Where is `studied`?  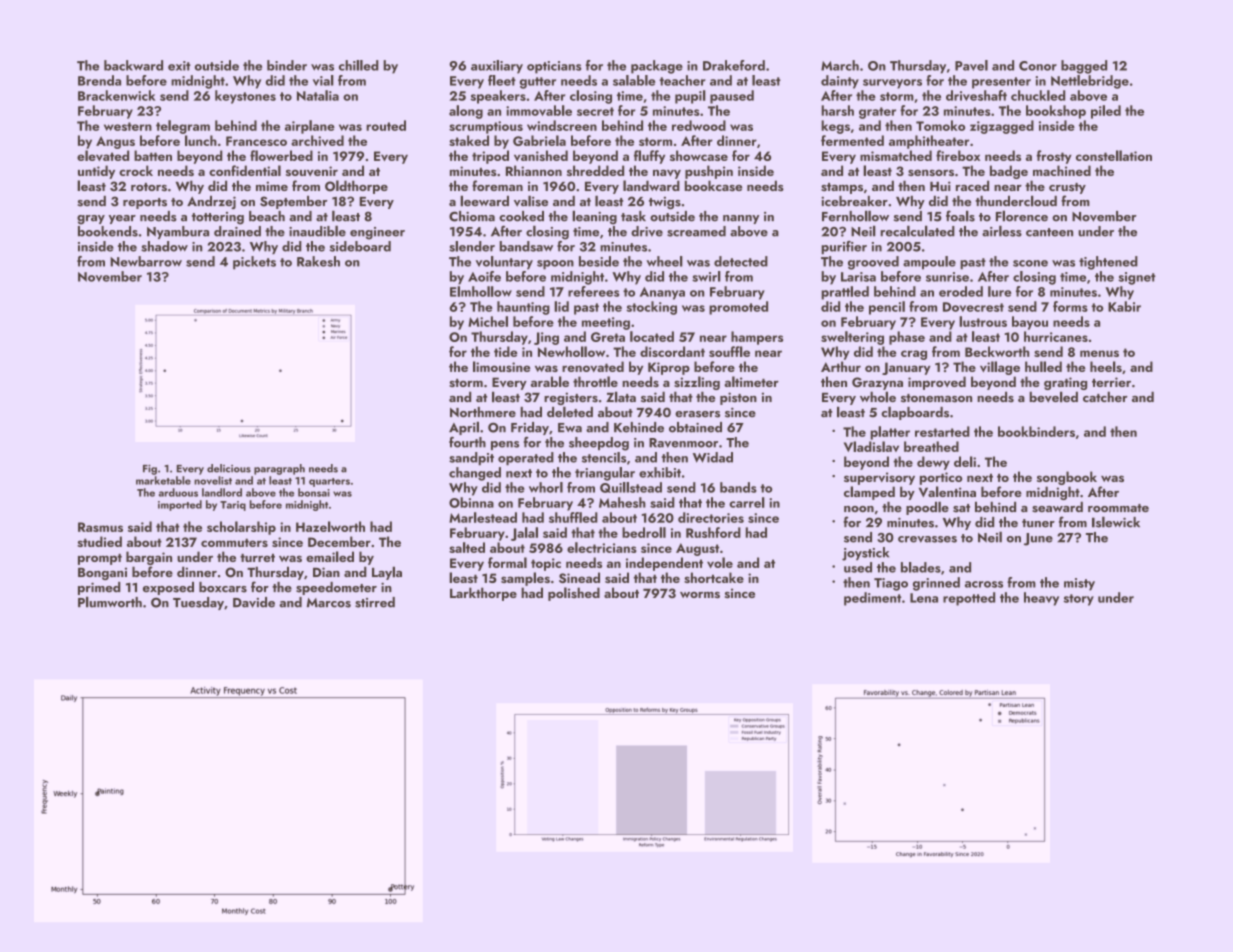
studied is located at coordinates (99, 541).
